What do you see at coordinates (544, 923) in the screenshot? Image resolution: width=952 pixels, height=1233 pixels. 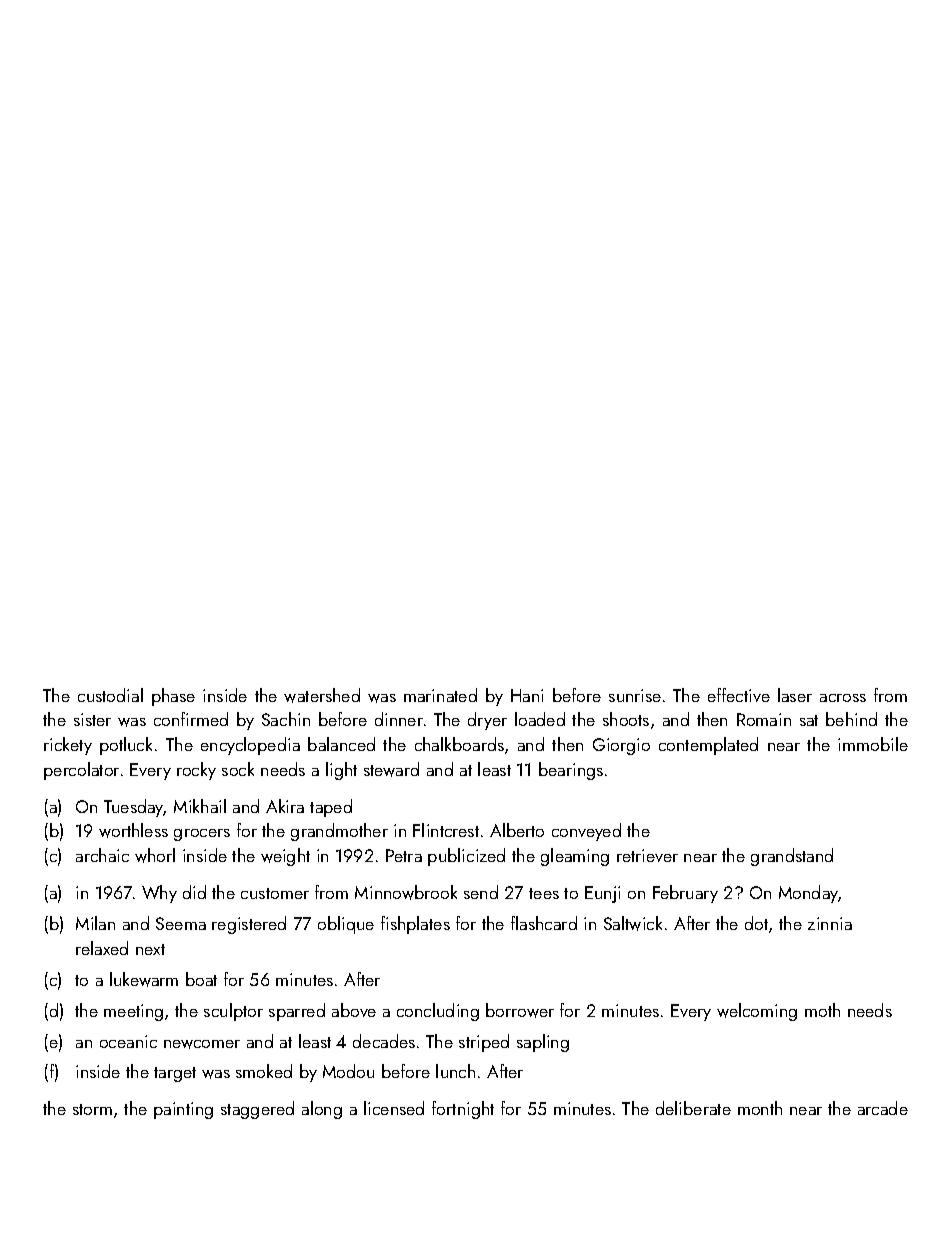 I see `flashcard` at bounding box center [544, 923].
